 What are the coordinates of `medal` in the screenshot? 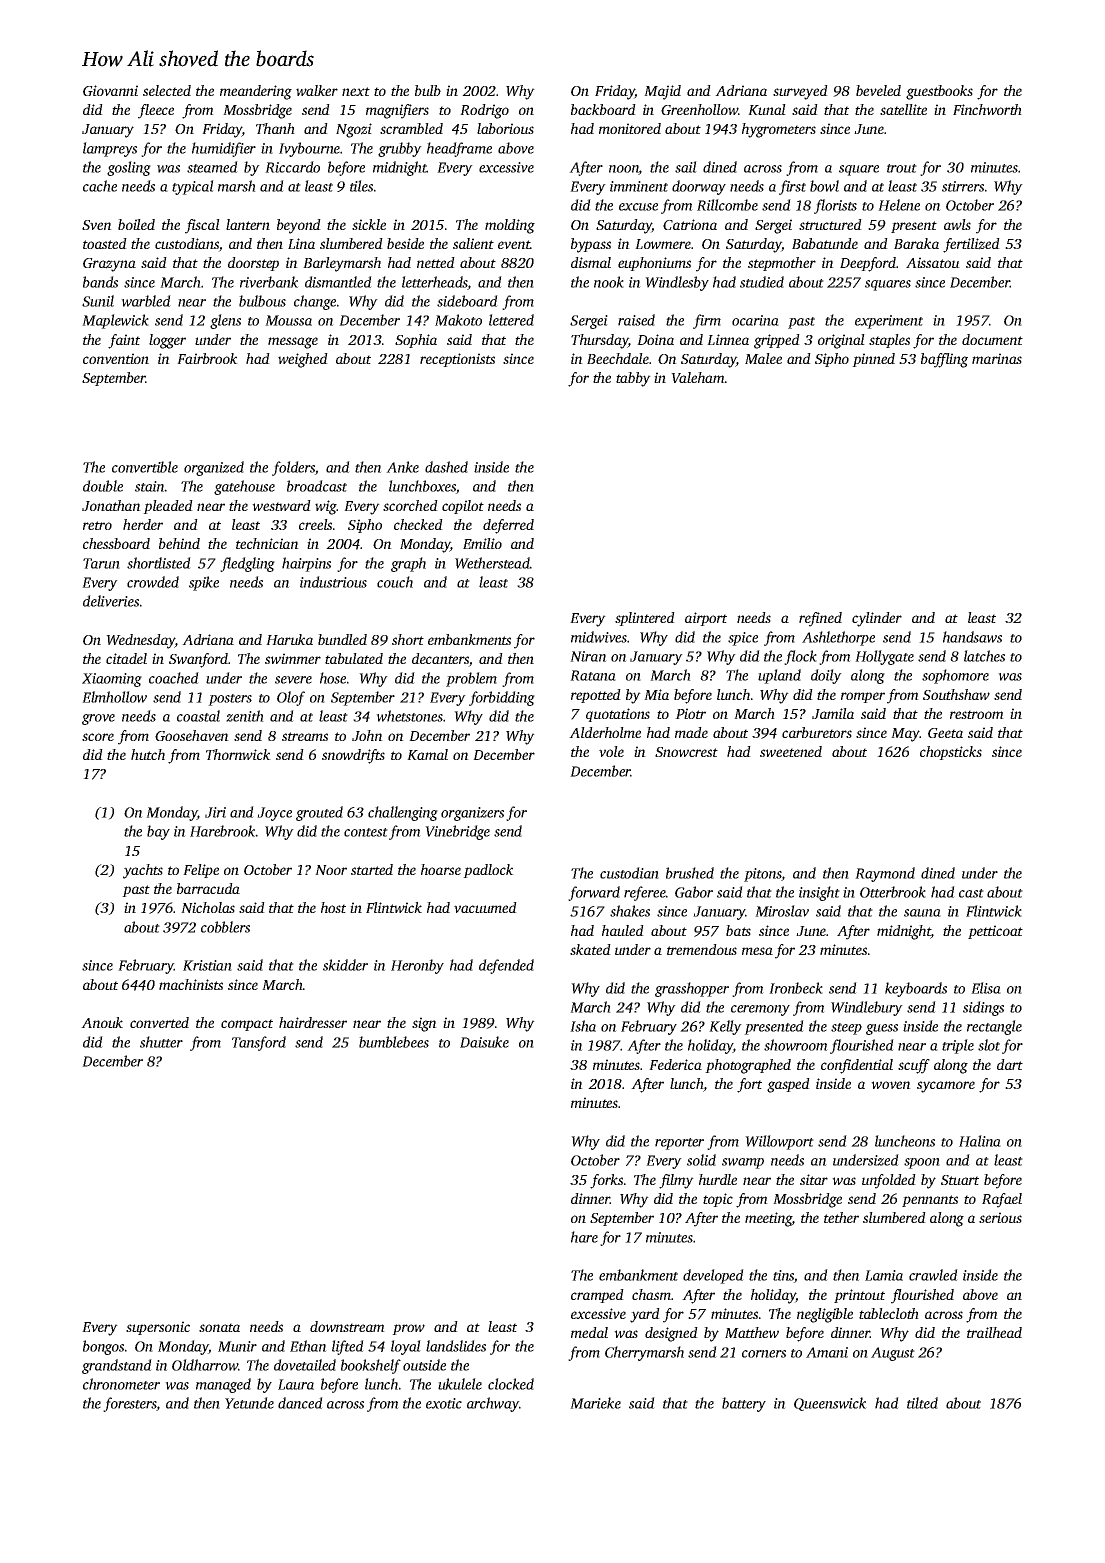 It's located at (589, 1332).
